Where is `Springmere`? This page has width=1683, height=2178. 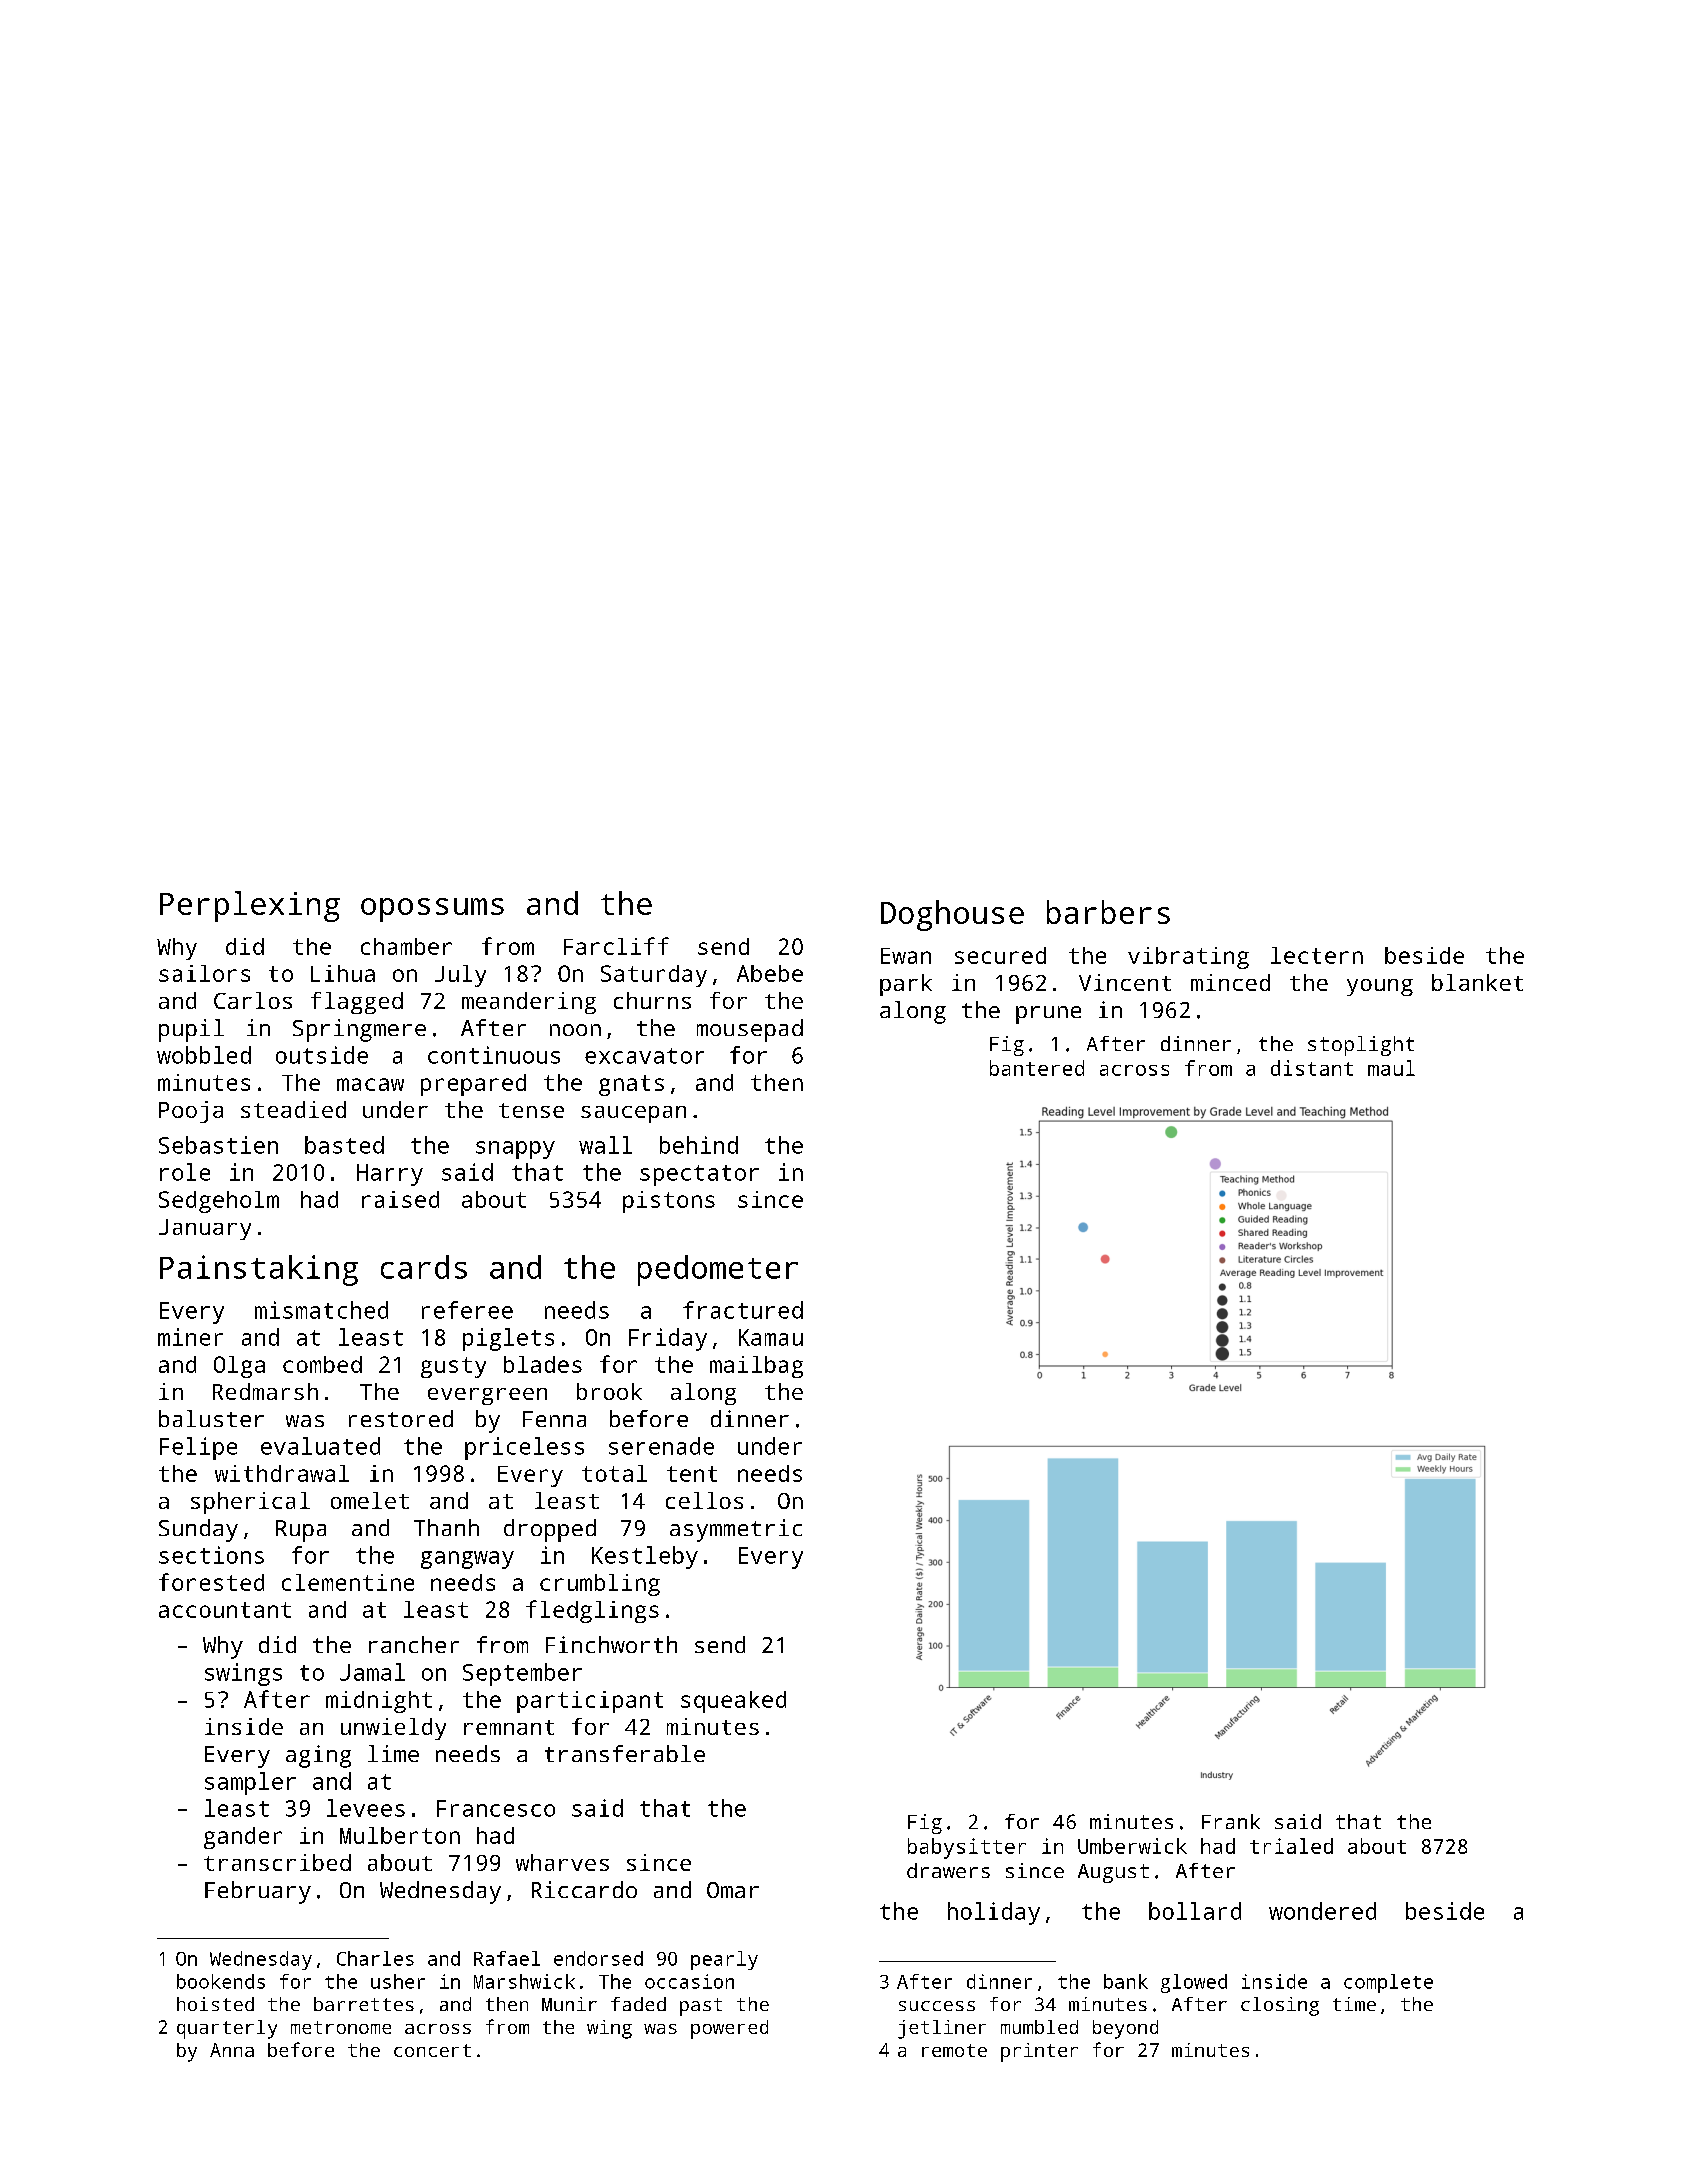 Springmere is located at coordinates (359, 1030).
